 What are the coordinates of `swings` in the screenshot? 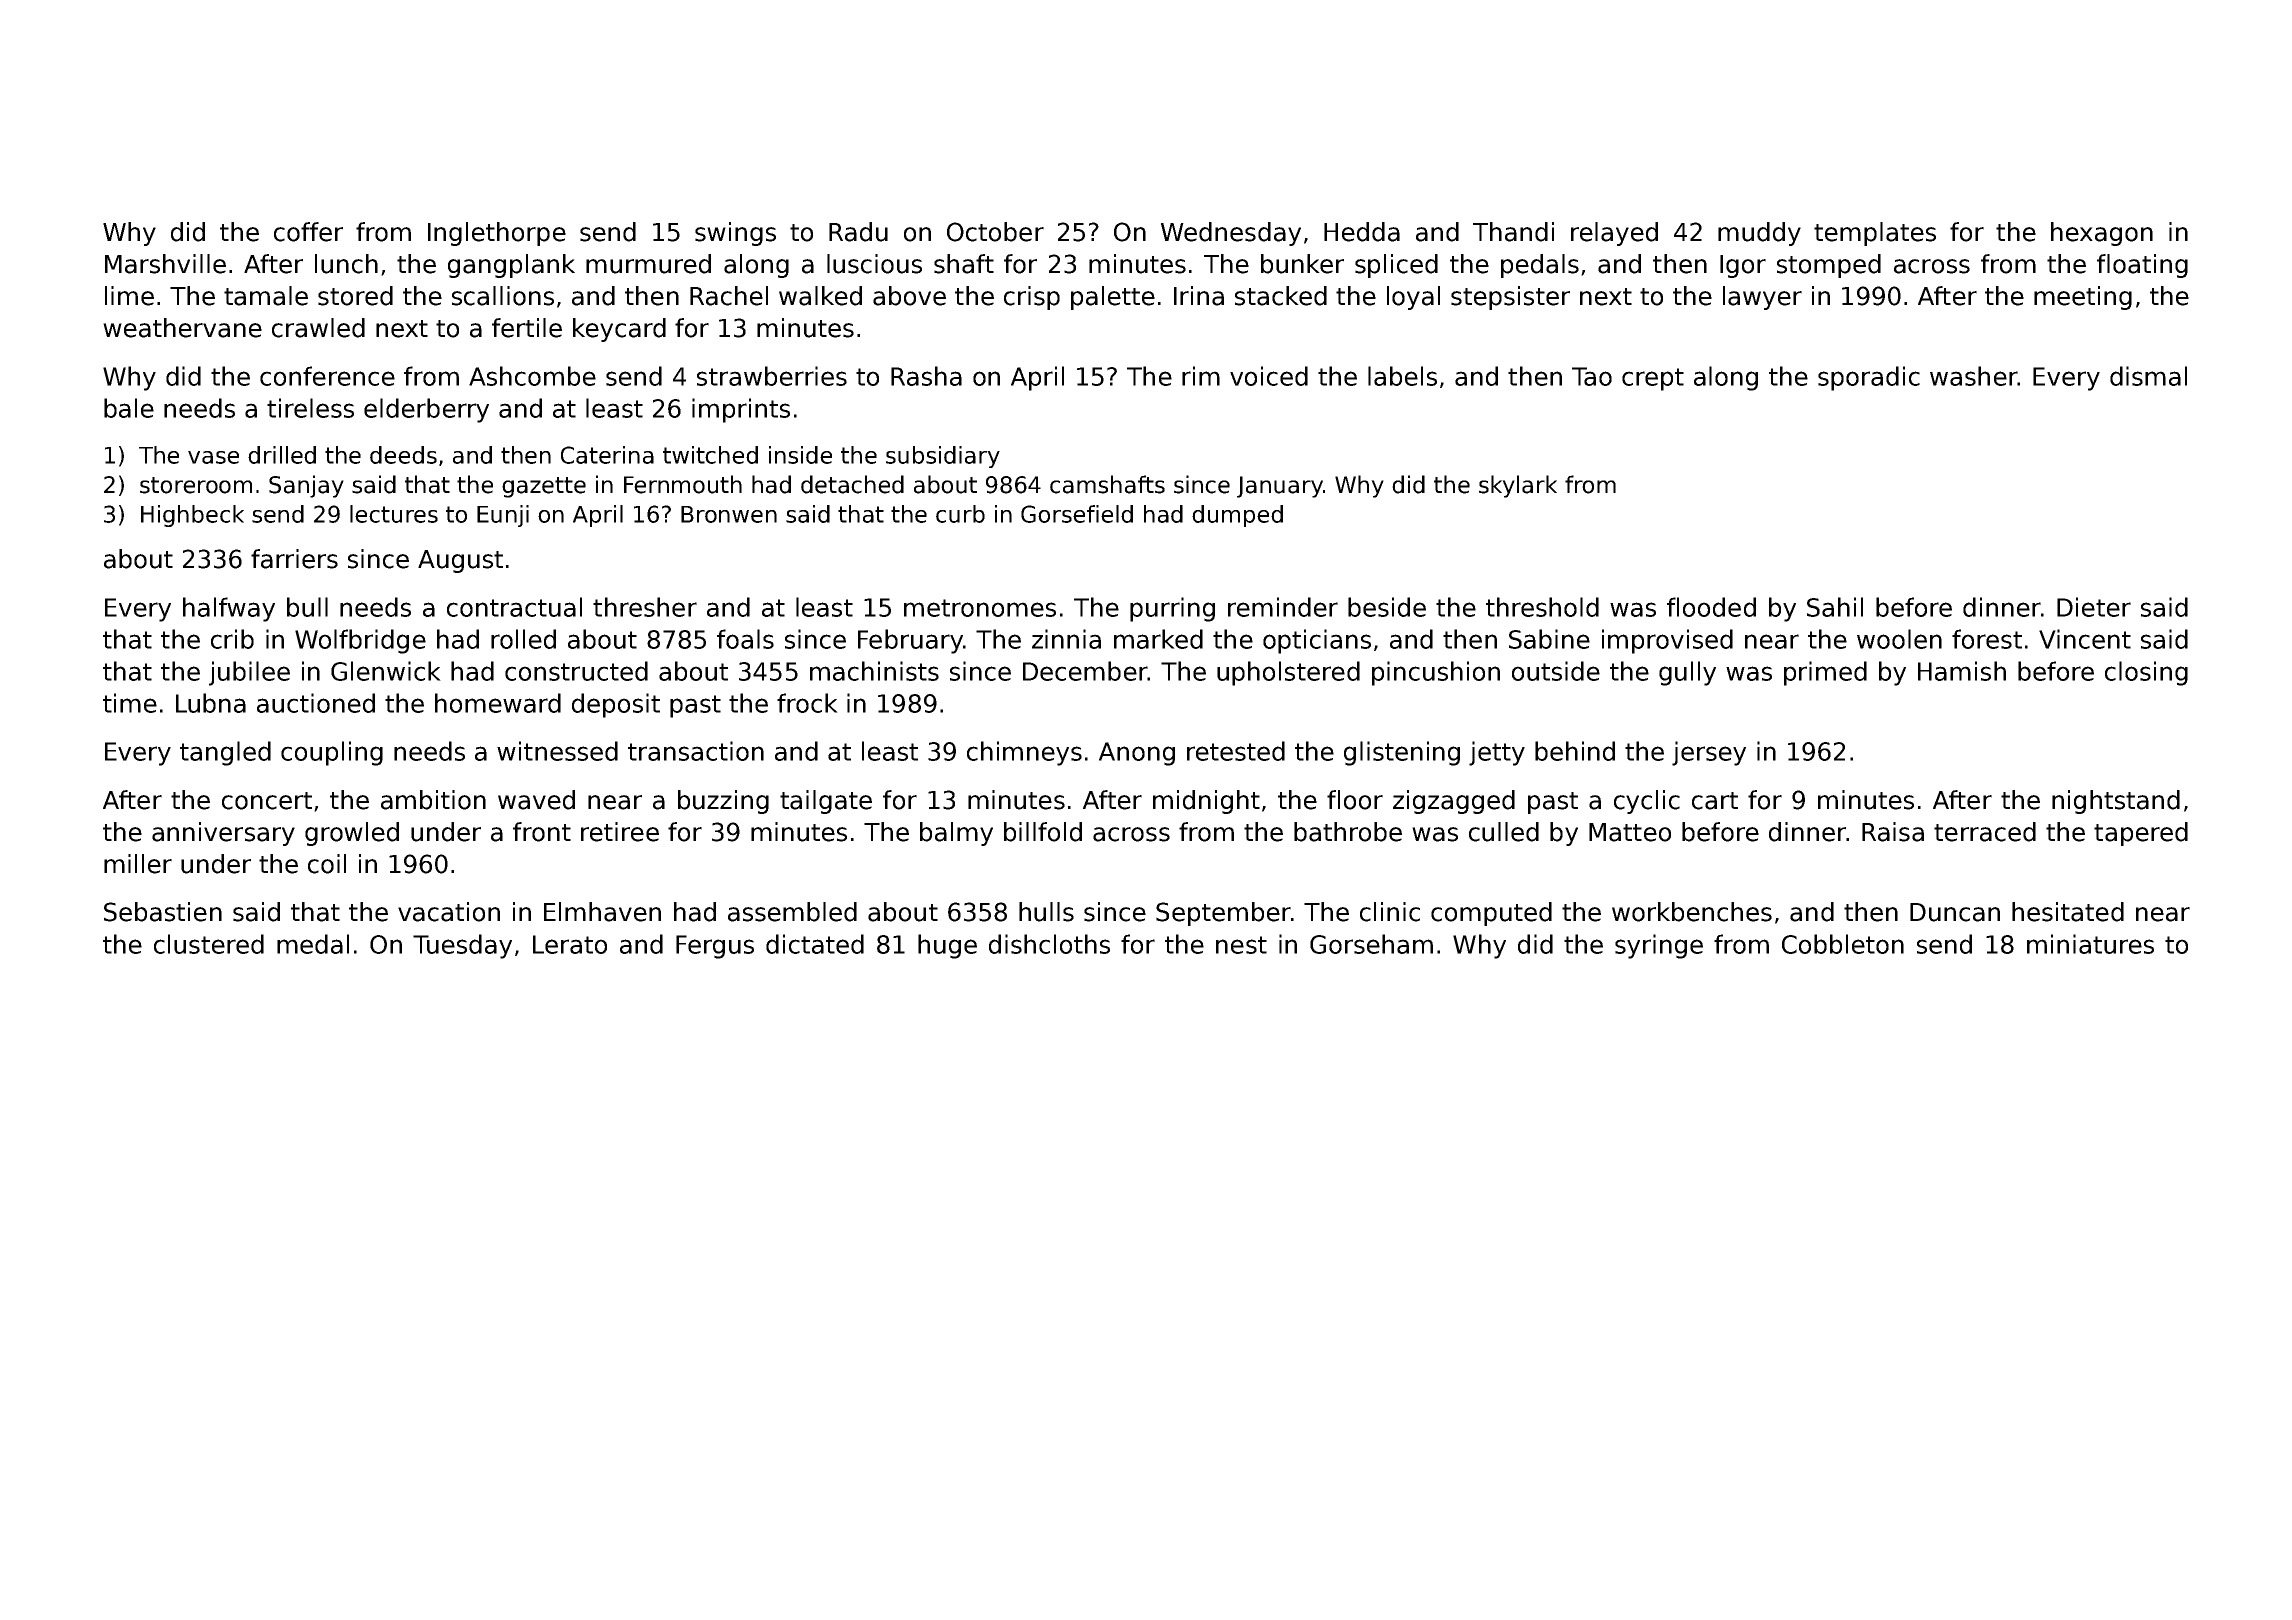 It's located at (735, 234).
